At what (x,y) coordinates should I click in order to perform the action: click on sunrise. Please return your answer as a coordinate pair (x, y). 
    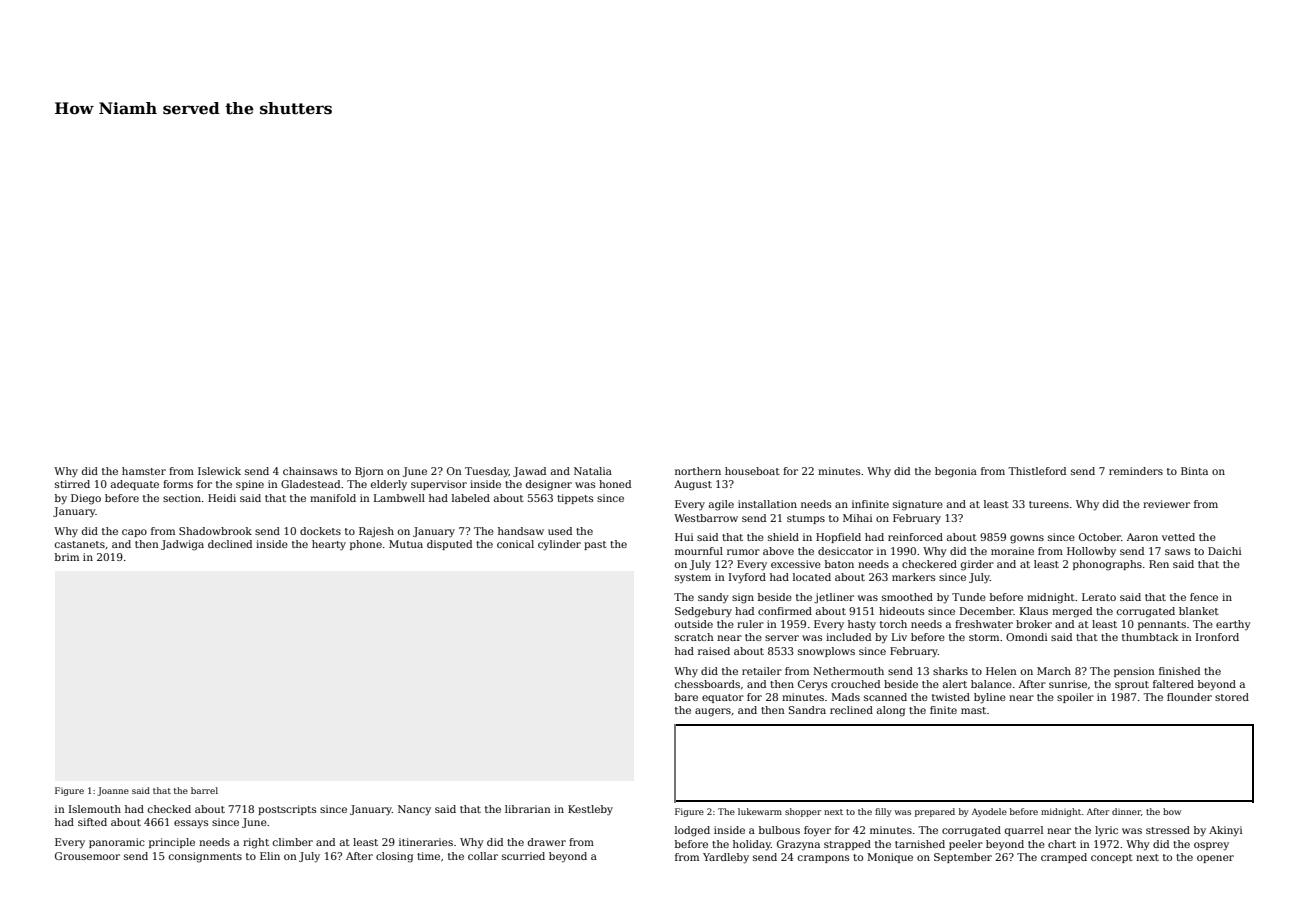
    Looking at the image, I should click on (1068, 684).
